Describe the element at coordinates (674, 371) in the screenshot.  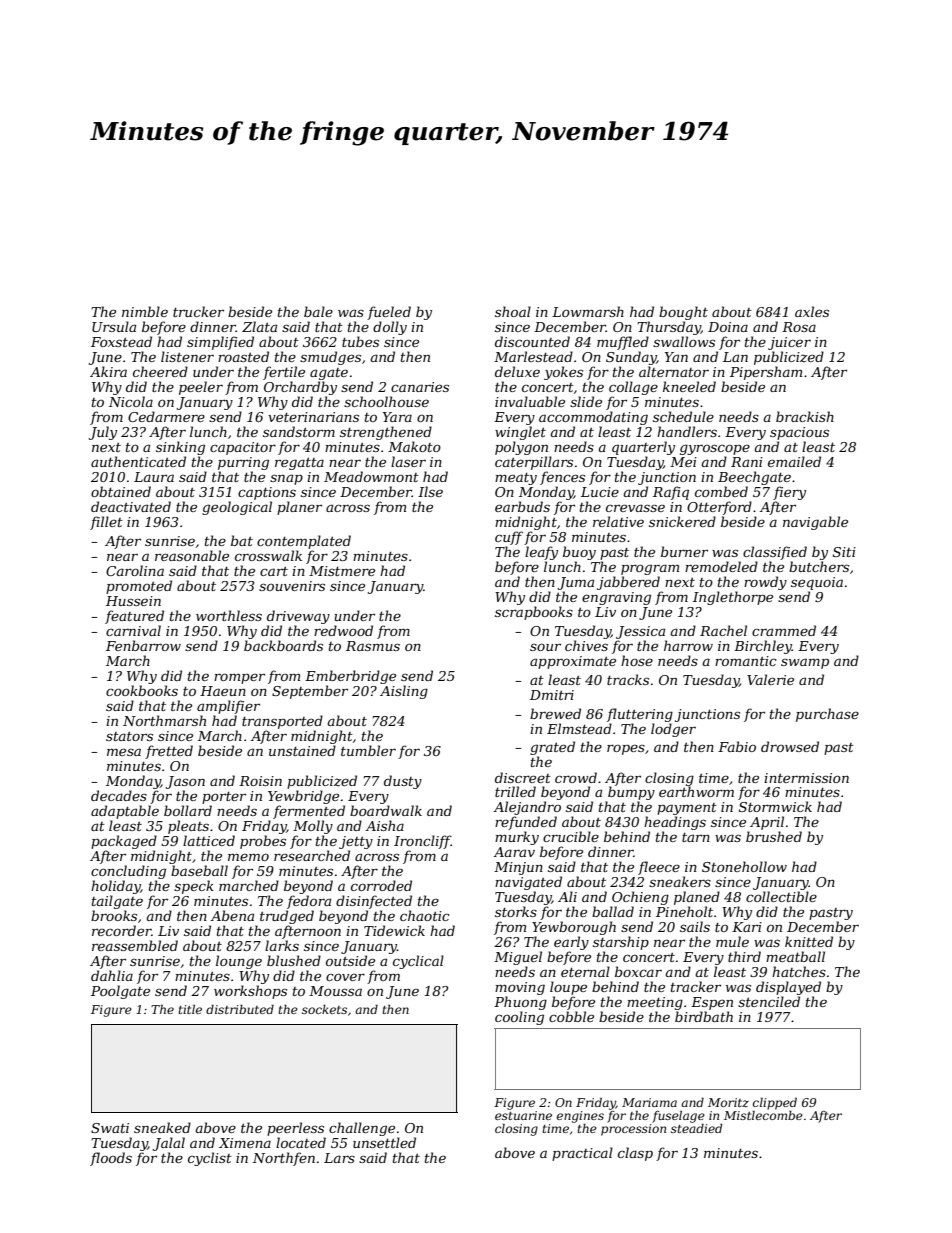
I see `alternator` at that location.
